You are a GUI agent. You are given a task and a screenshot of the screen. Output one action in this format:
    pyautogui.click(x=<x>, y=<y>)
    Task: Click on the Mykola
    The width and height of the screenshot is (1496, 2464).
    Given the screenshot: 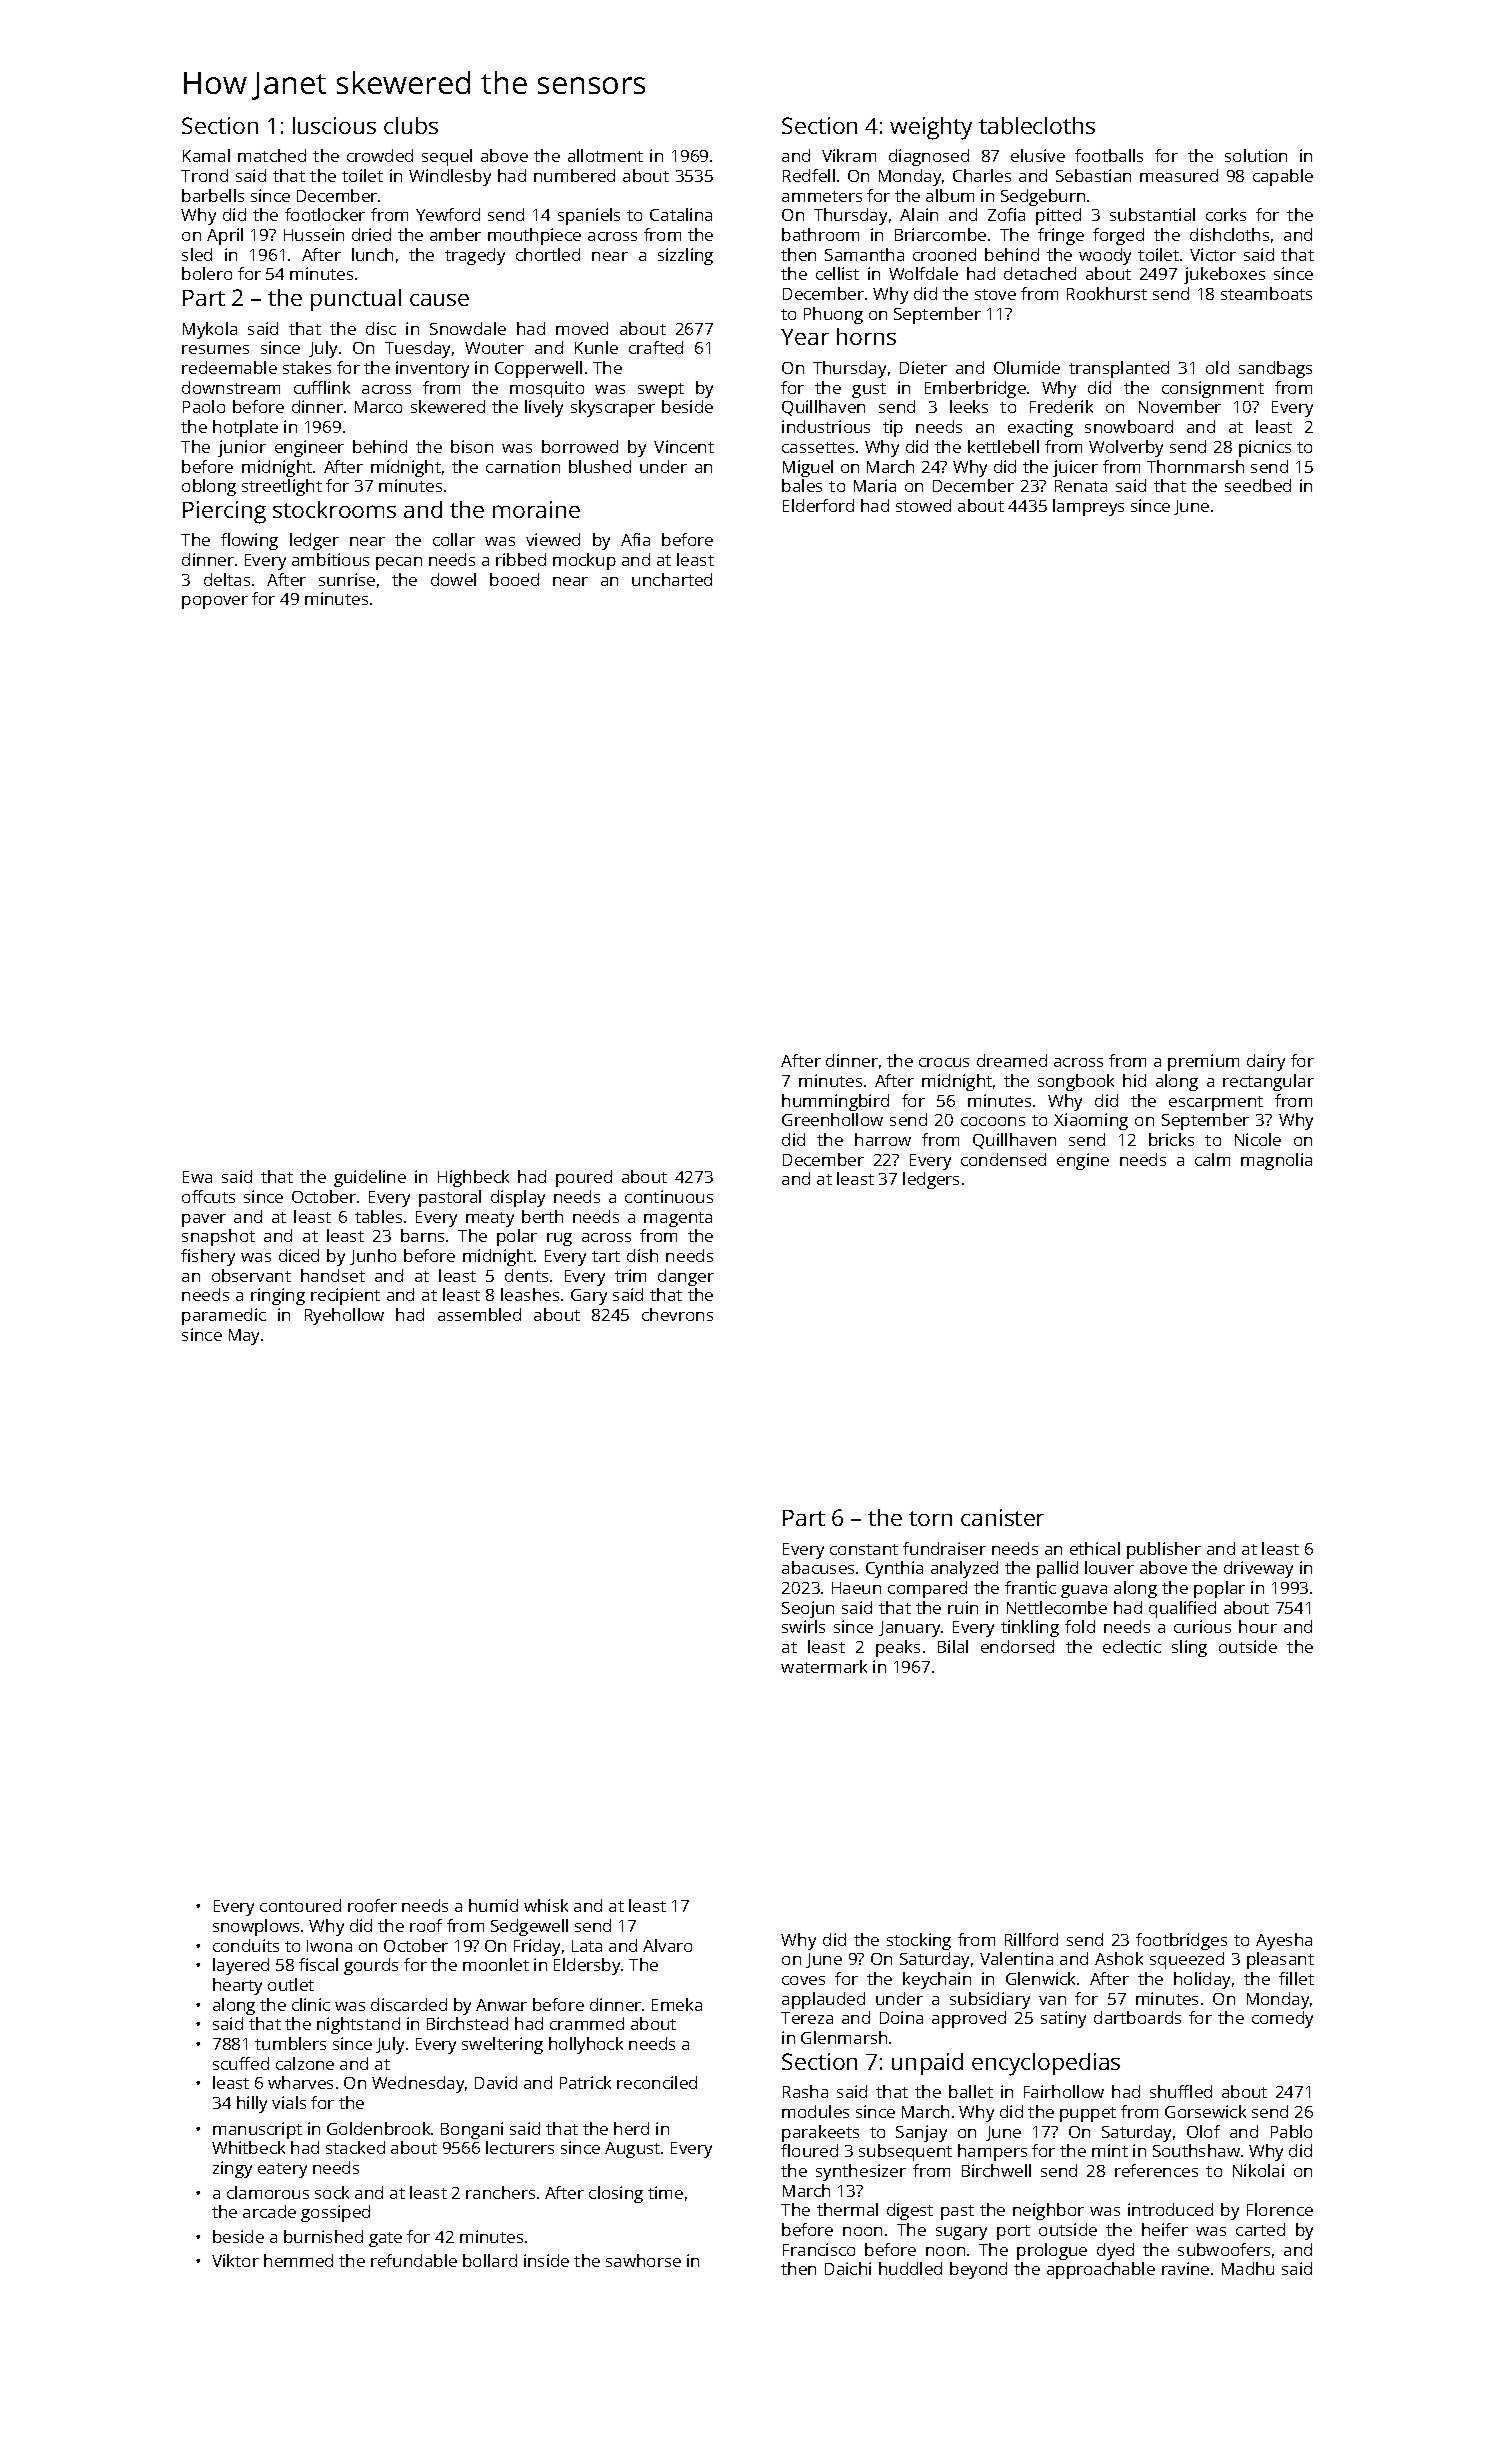 What is the action you would take?
    pyautogui.click(x=210, y=330)
